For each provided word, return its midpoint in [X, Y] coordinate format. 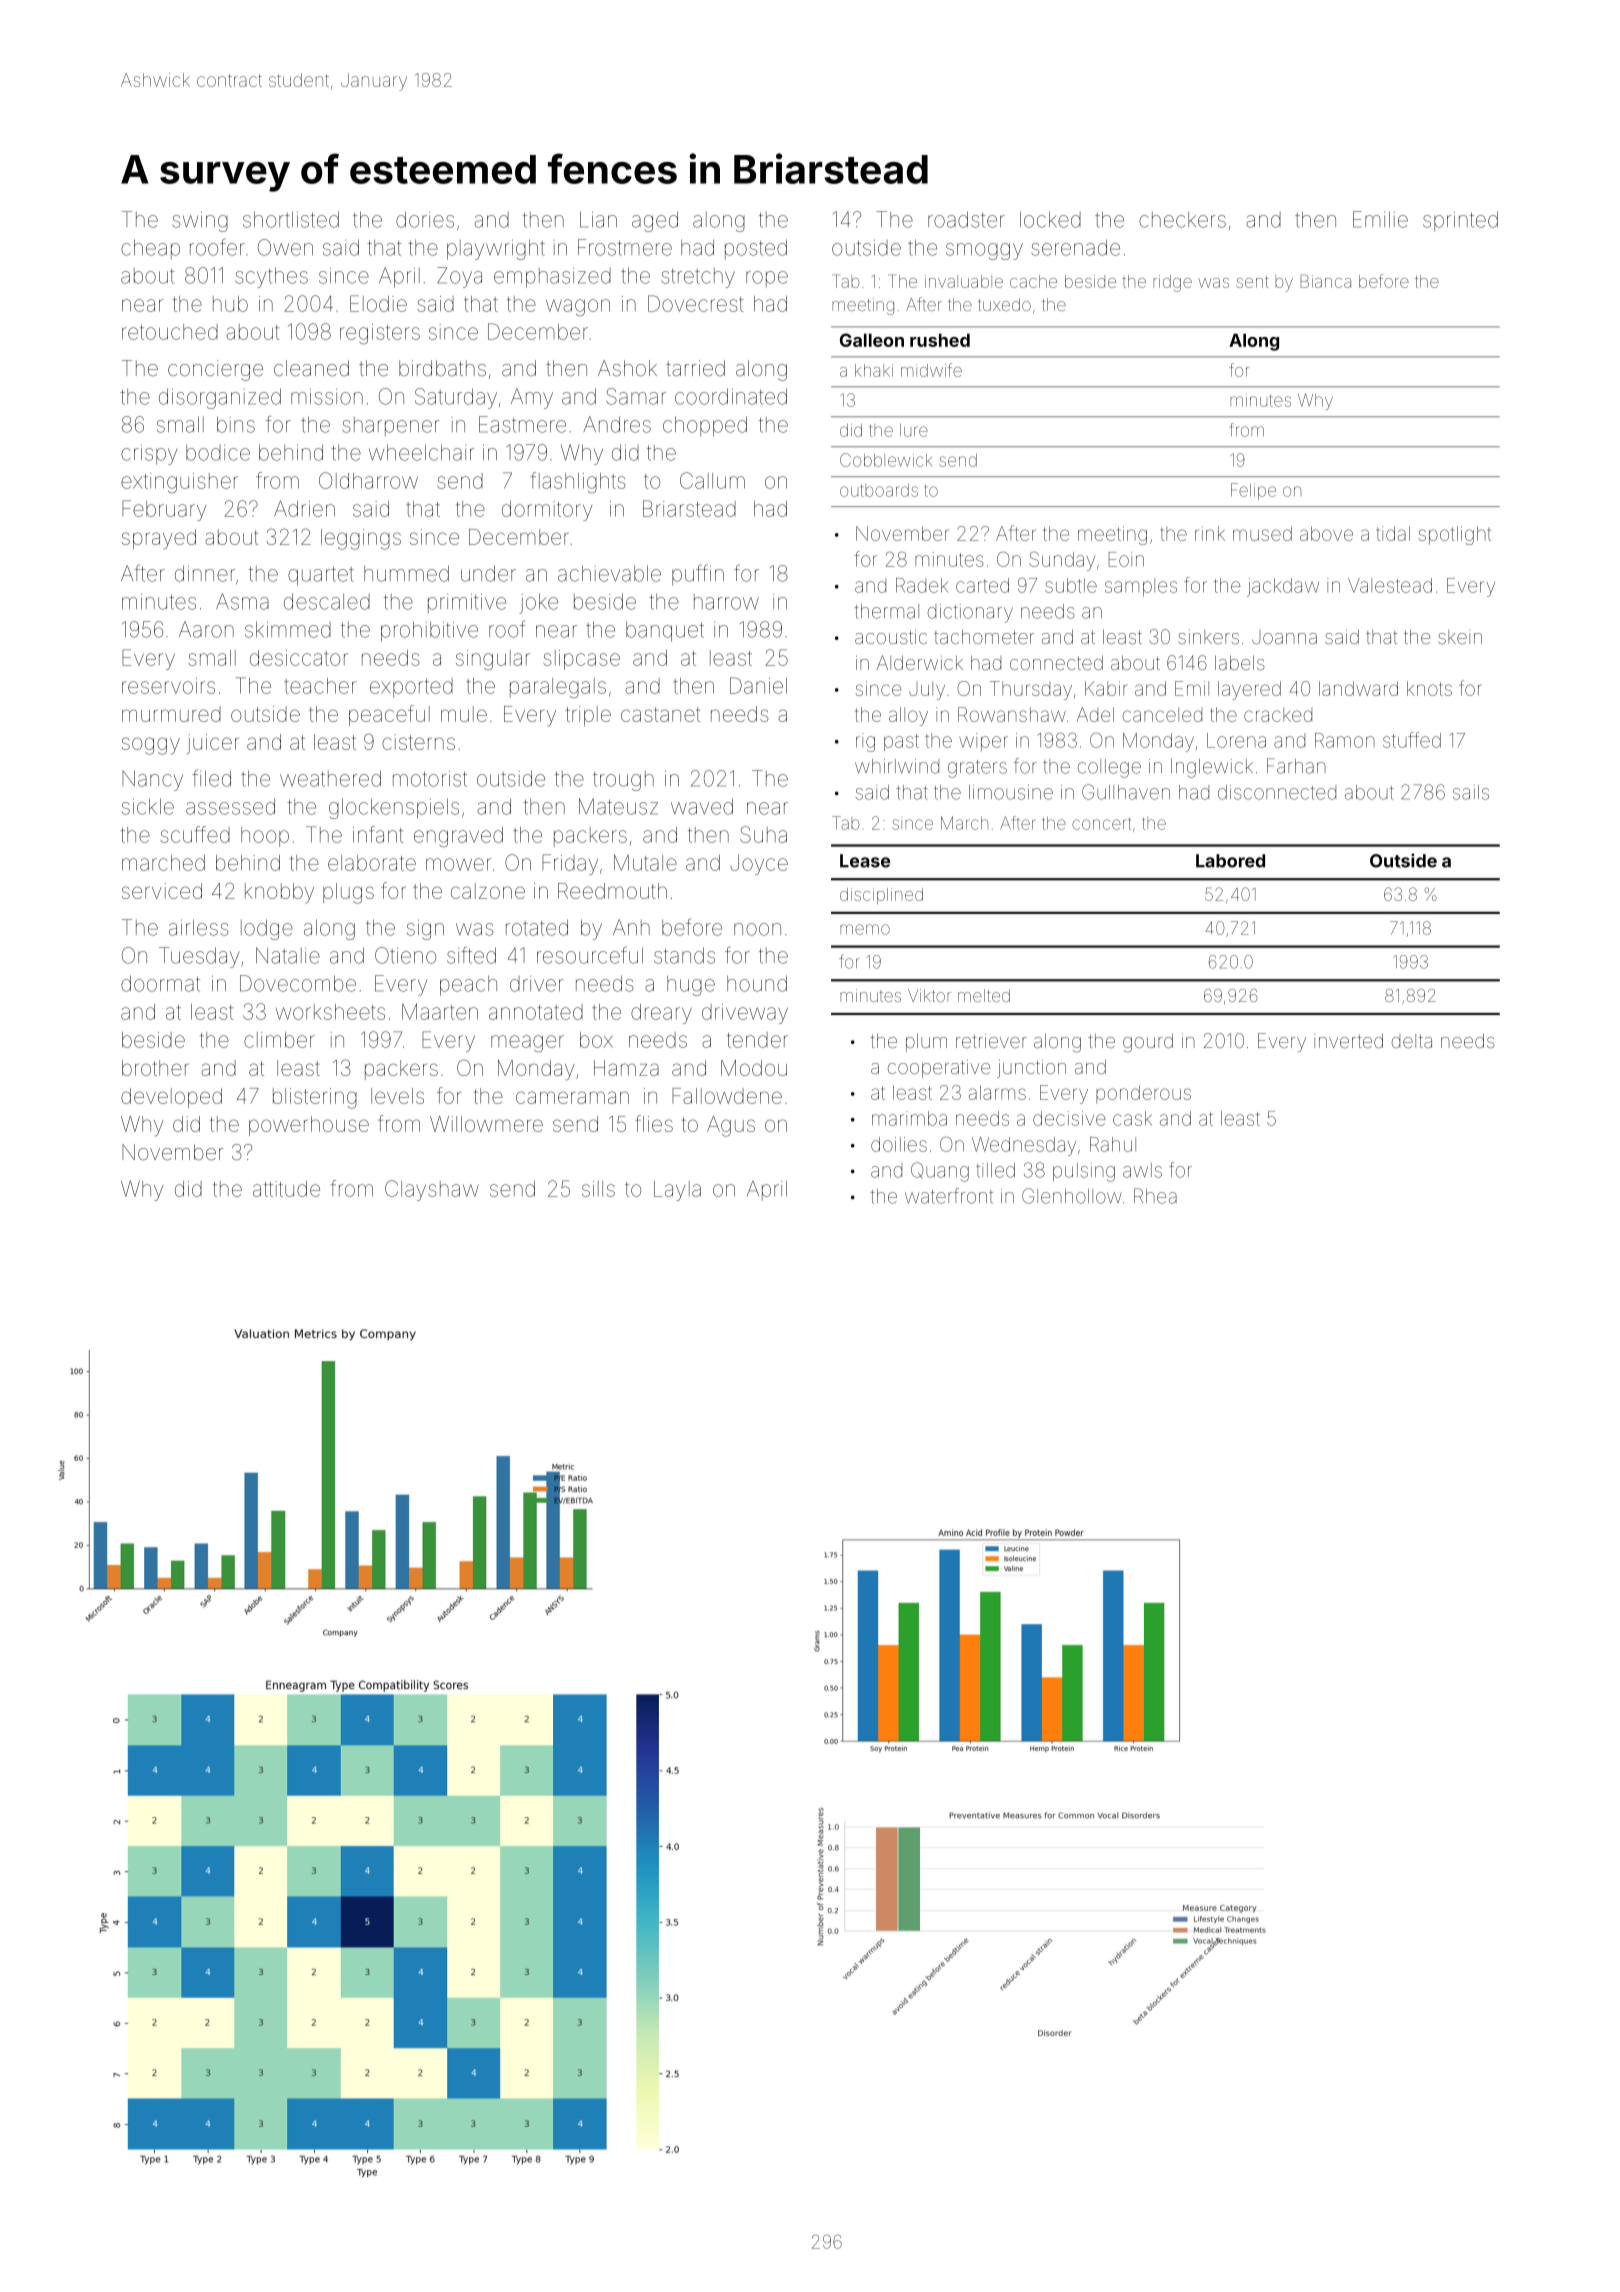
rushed [940, 340]
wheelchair [421, 452]
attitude [286, 1189]
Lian [598, 219]
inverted [1348, 1040]
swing [200, 222]
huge [691, 986]
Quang [940, 1172]
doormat [160, 983]
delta [1412, 1041]
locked [1050, 219]
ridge [1172, 283]
